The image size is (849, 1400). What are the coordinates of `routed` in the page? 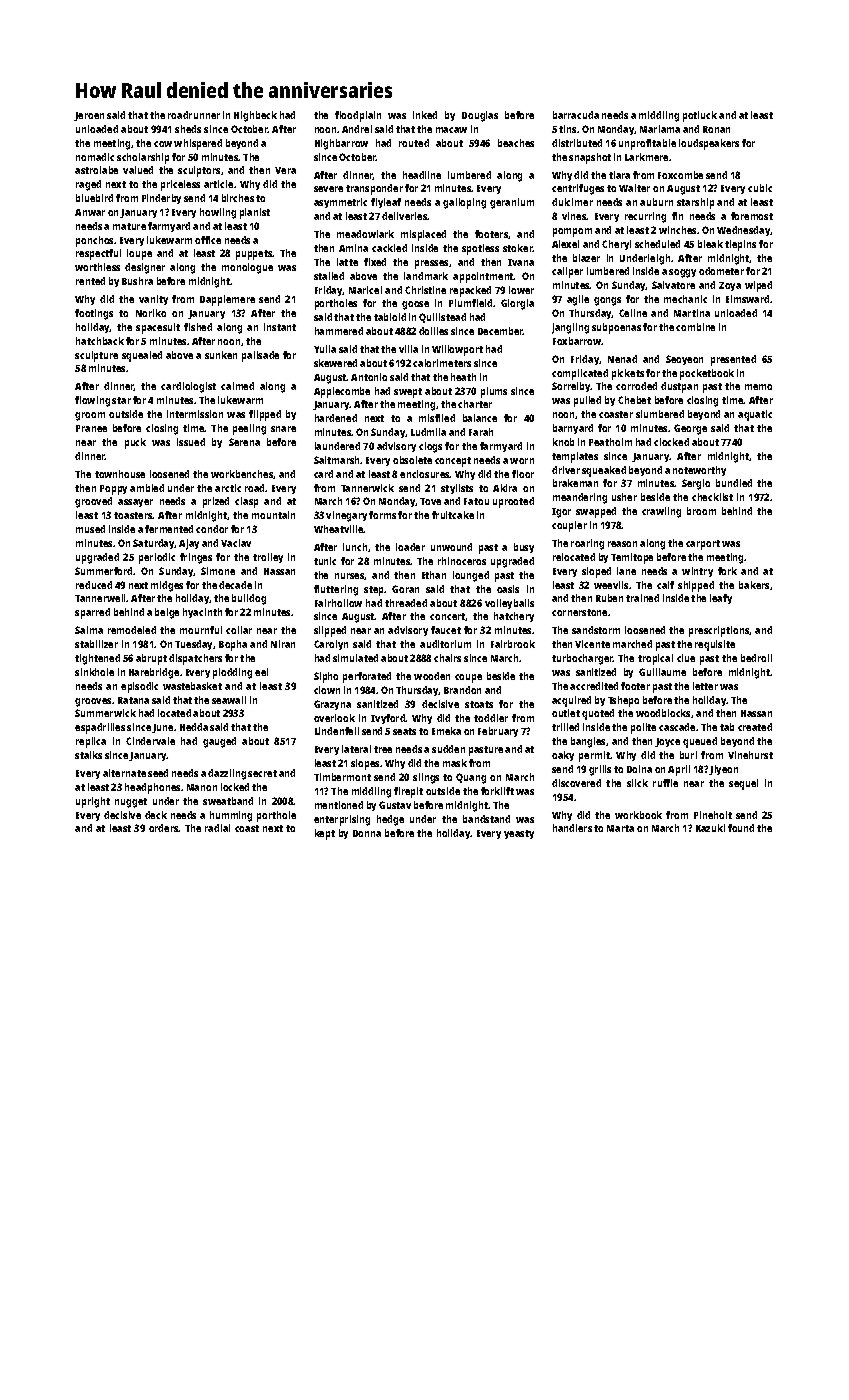 It's located at (414, 143).
